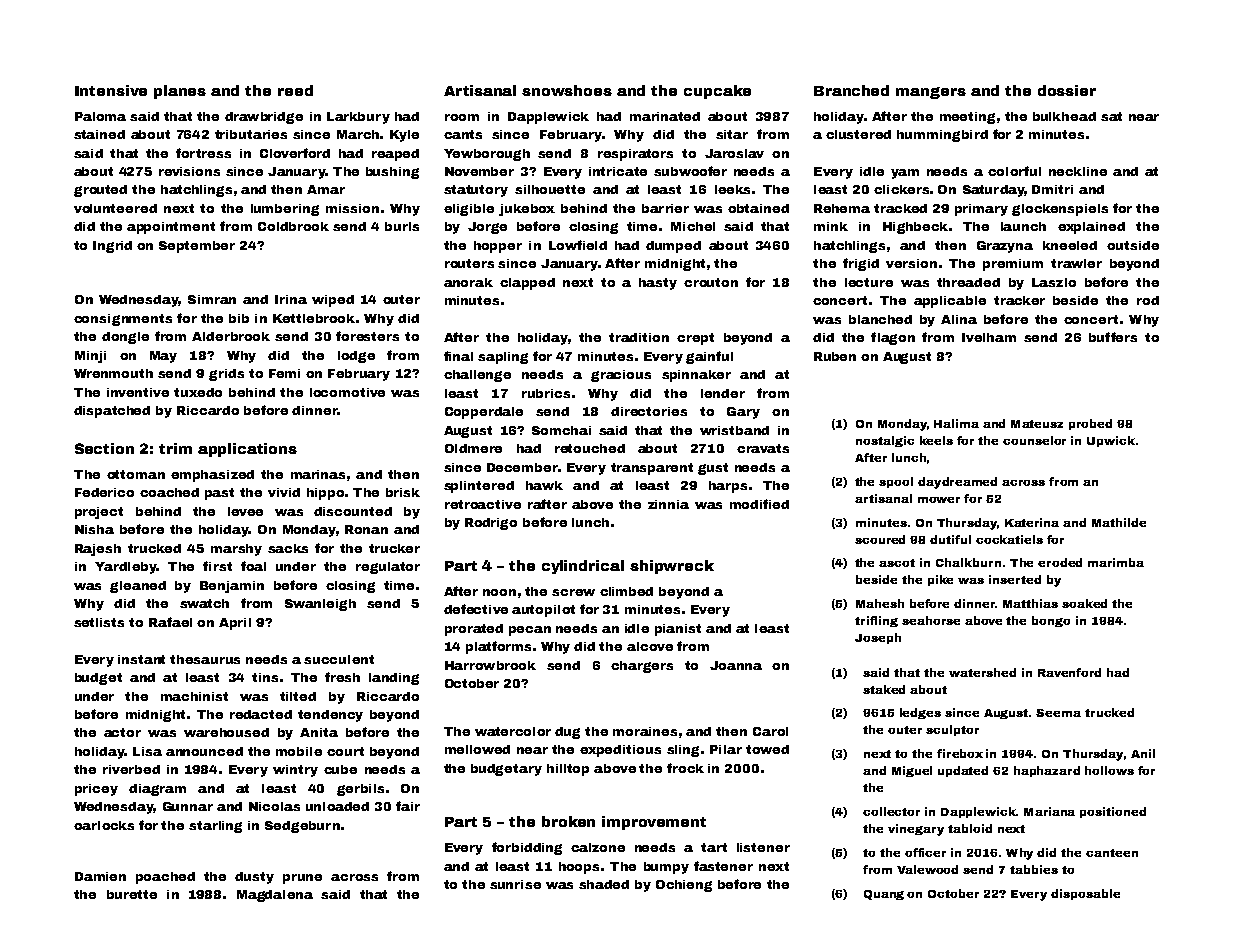 This screenshot has height=952, width=1233. Describe the element at coordinates (203, 153) in the screenshot. I see `fortress` at that location.
